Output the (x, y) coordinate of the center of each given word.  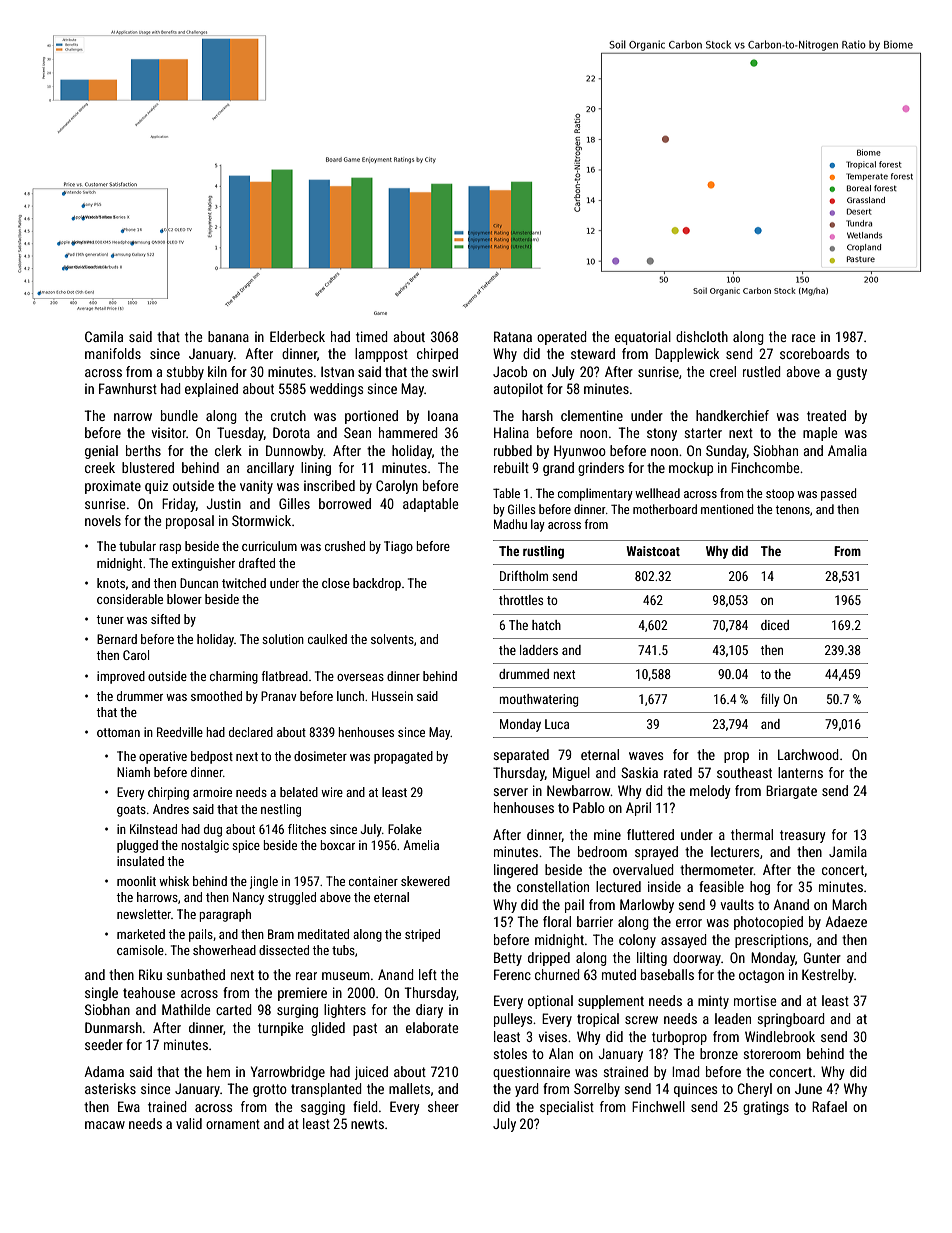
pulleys (513, 1020)
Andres (171, 809)
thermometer (717, 869)
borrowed (345, 503)
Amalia (847, 450)
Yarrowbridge (288, 1073)
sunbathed (196, 974)
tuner (110, 619)
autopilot (518, 390)
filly (770, 700)
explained (211, 390)
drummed (524, 674)
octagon (761, 976)
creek (100, 467)
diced (775, 625)
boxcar (338, 845)
